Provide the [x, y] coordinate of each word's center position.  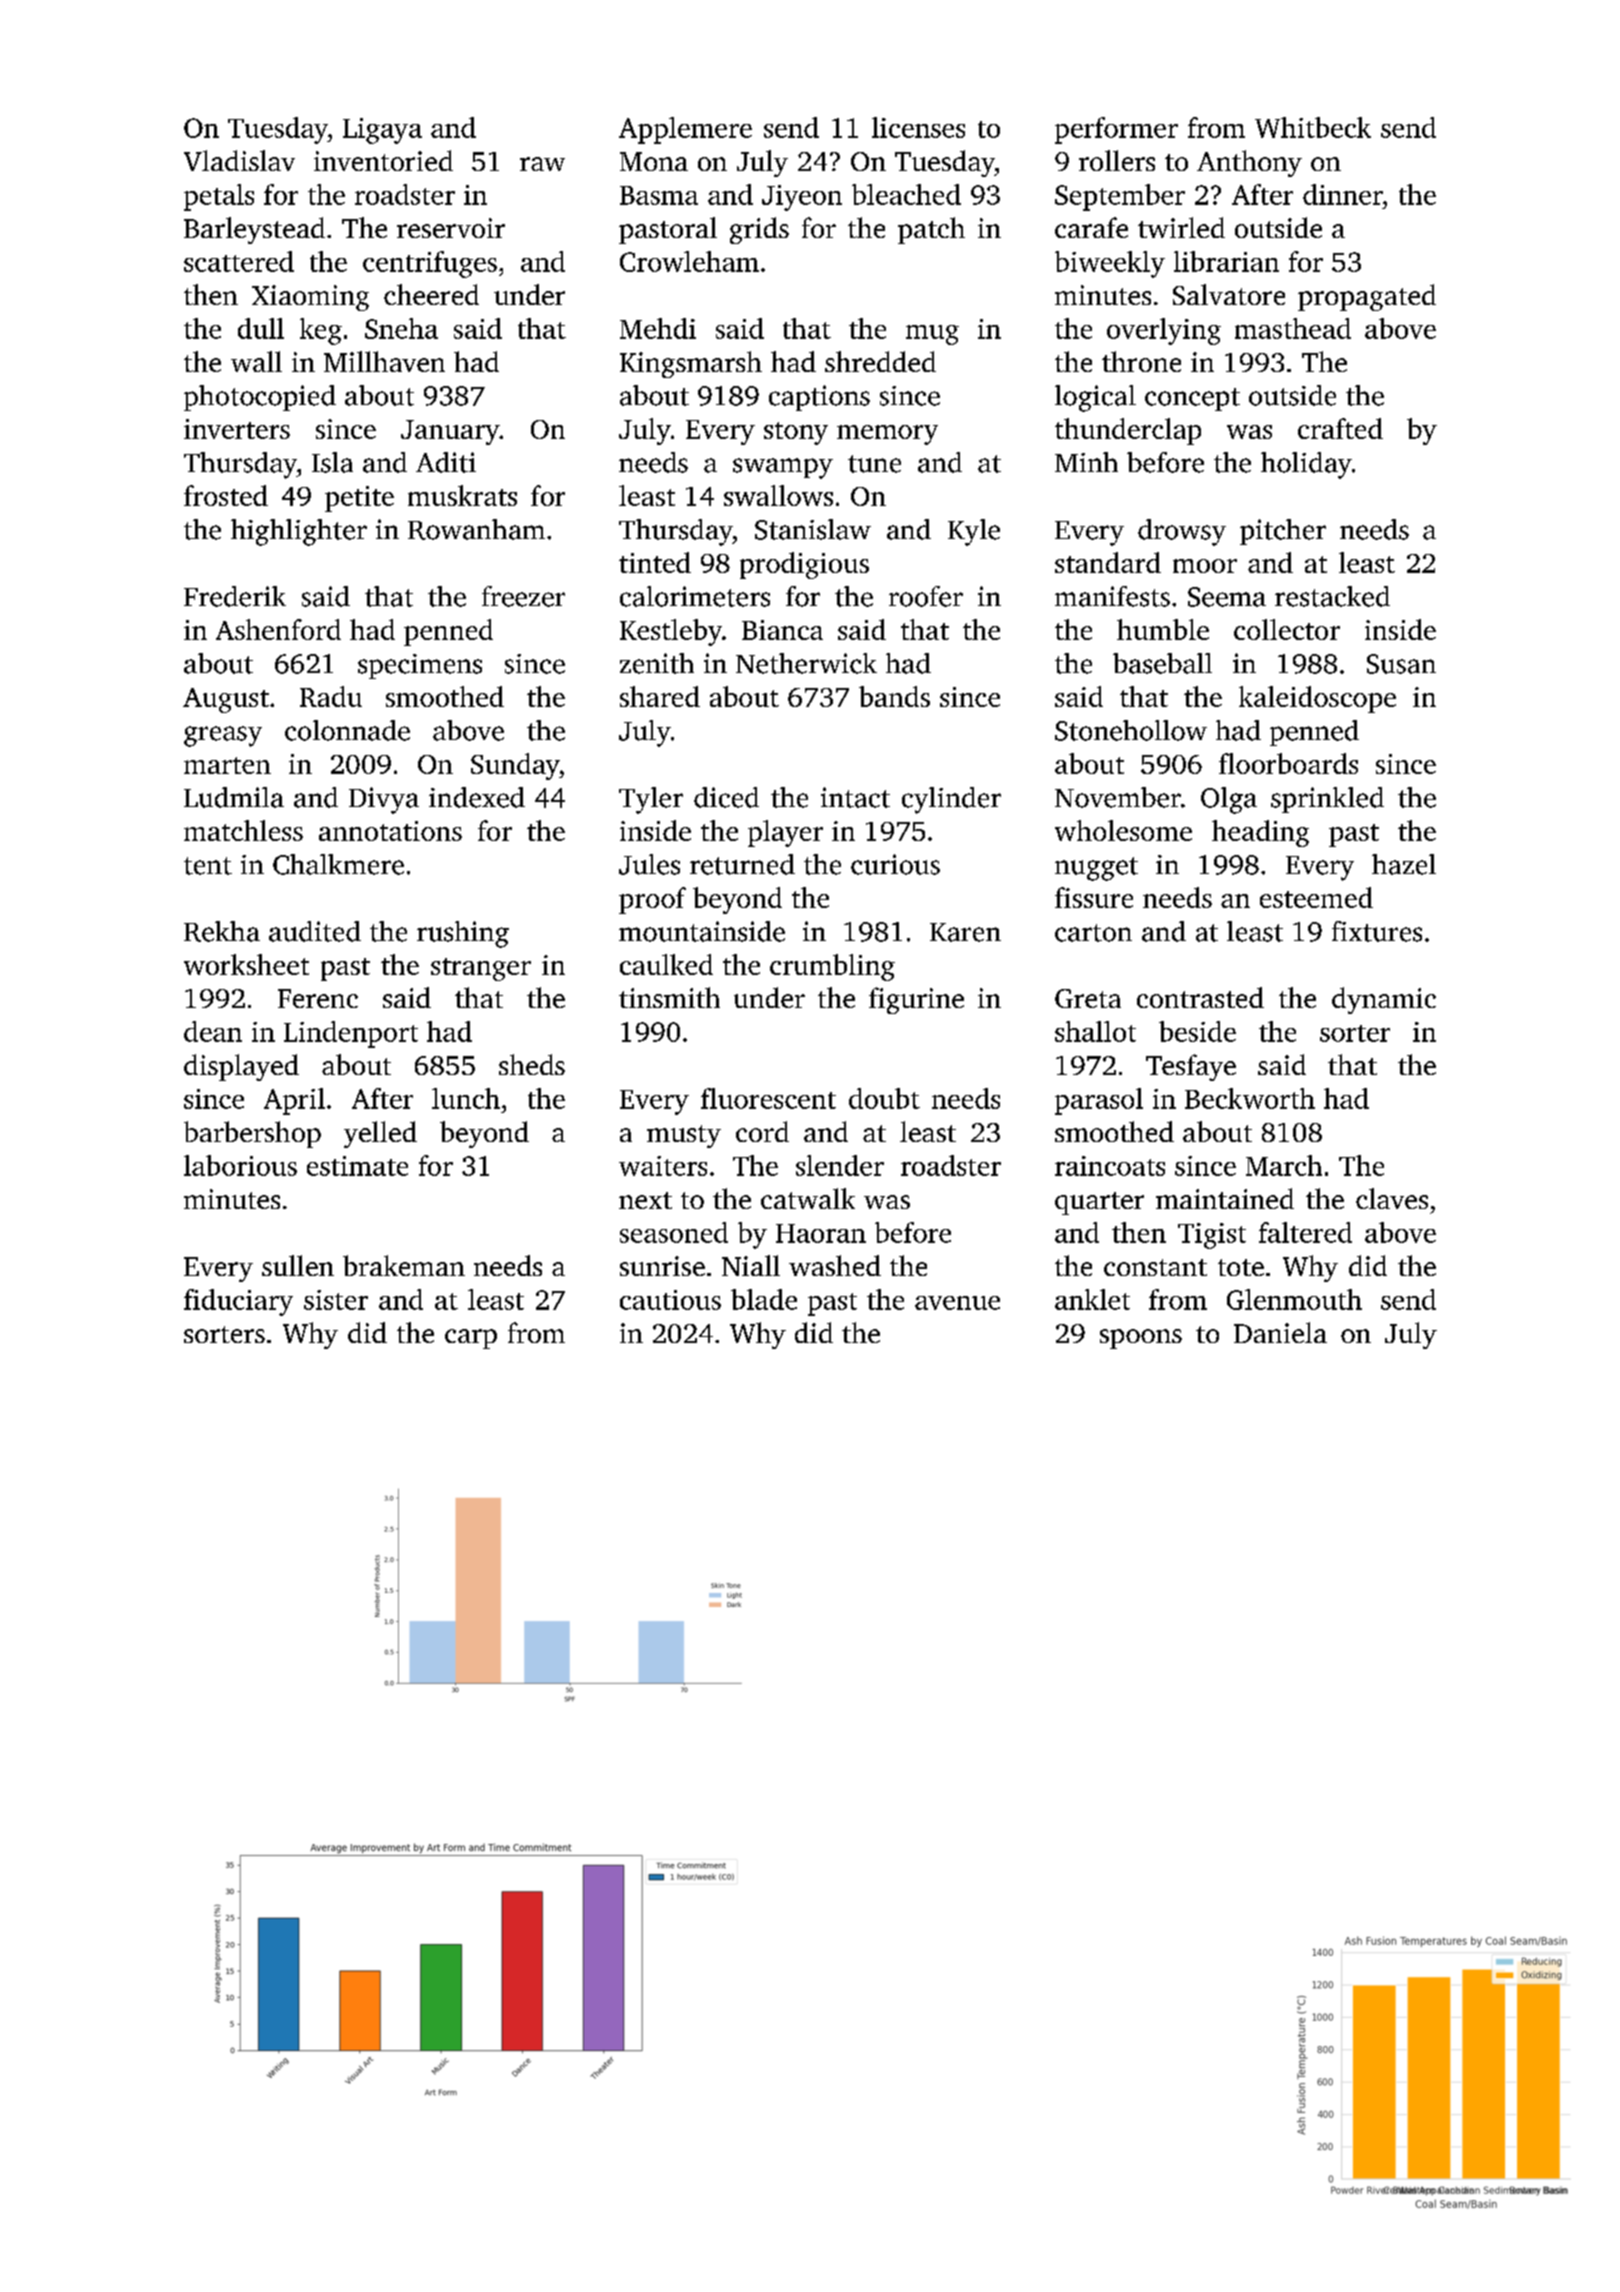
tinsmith [669, 997]
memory [887, 435]
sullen [298, 1265]
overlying [1164, 331]
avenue [957, 1303]
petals [219, 197]
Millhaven [384, 361]
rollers [1117, 160]
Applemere [685, 130]
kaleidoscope [1317, 699]
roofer [926, 596]
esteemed [1316, 897]
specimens [420, 666]
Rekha [222, 931]
